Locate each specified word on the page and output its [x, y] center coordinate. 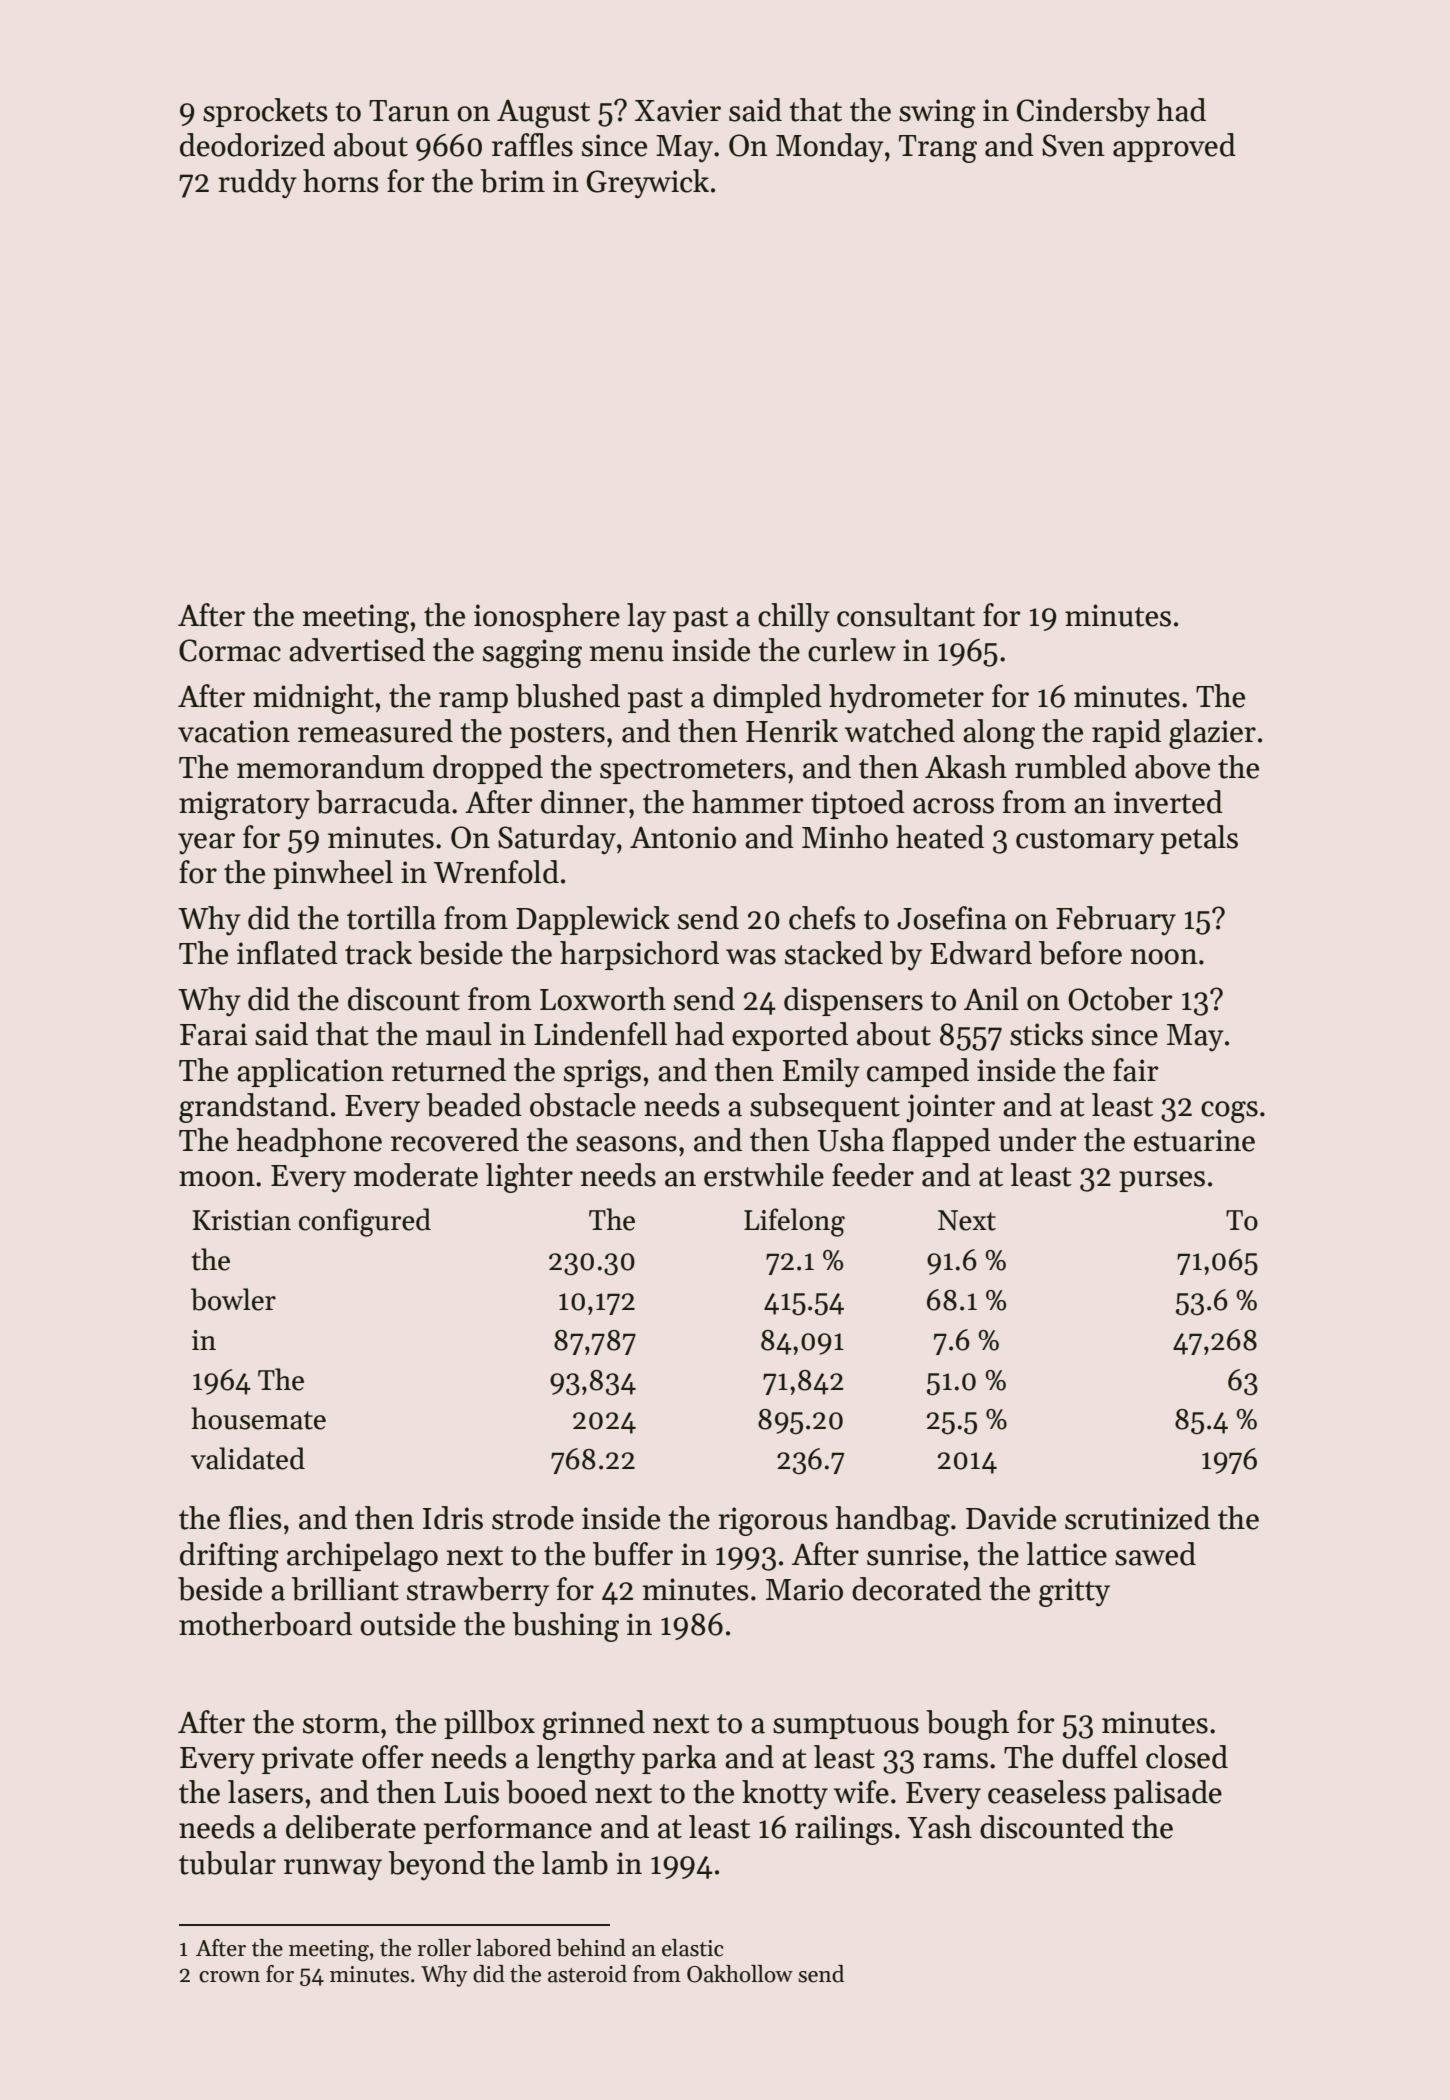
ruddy [257, 184]
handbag [892, 1521]
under [1038, 1140]
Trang [938, 149]
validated [248, 1458]
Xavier [678, 110]
